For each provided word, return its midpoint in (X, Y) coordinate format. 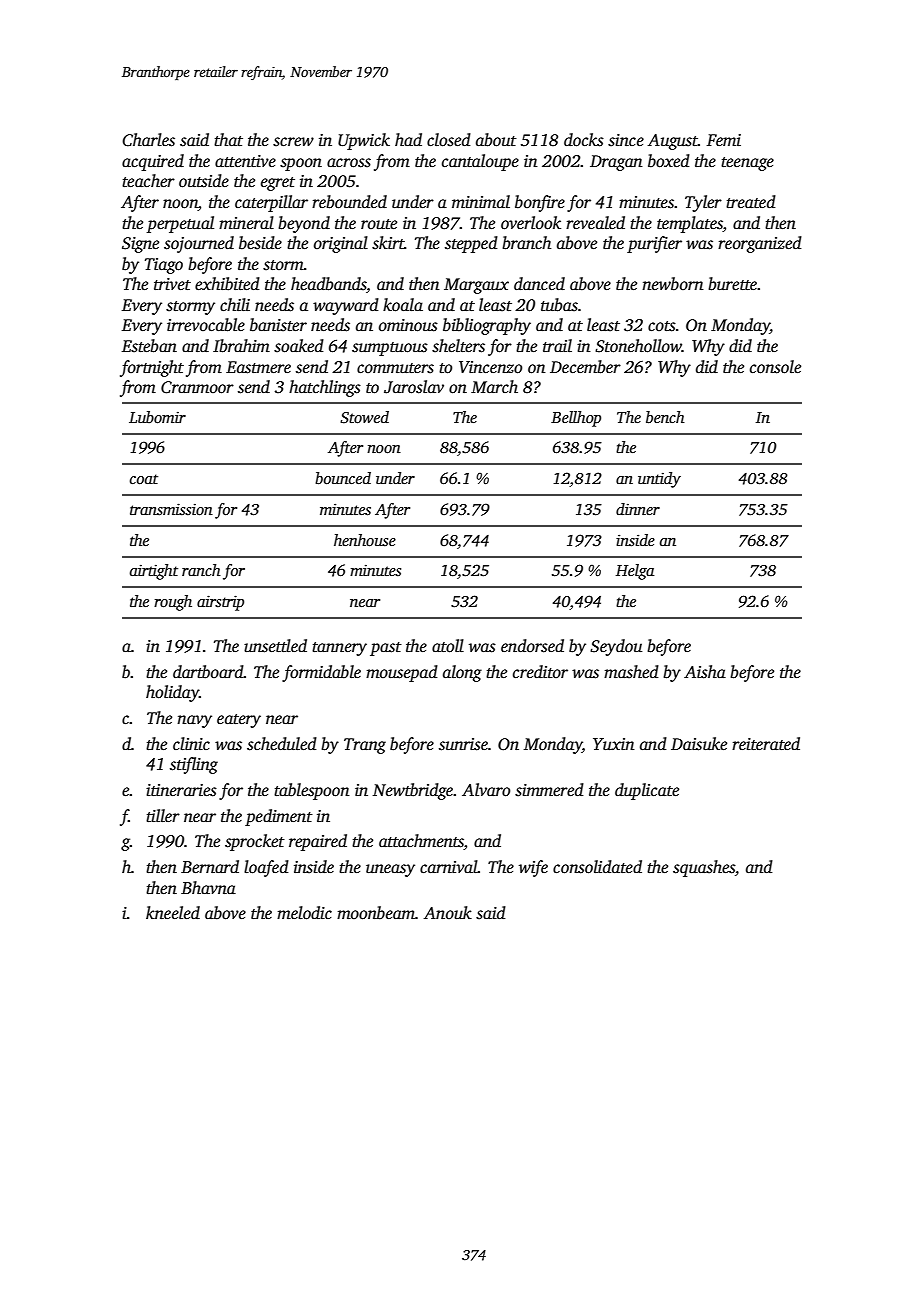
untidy (659, 480)
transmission (171, 509)
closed (449, 140)
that (228, 140)
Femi (724, 140)
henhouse (365, 540)
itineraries (181, 790)
